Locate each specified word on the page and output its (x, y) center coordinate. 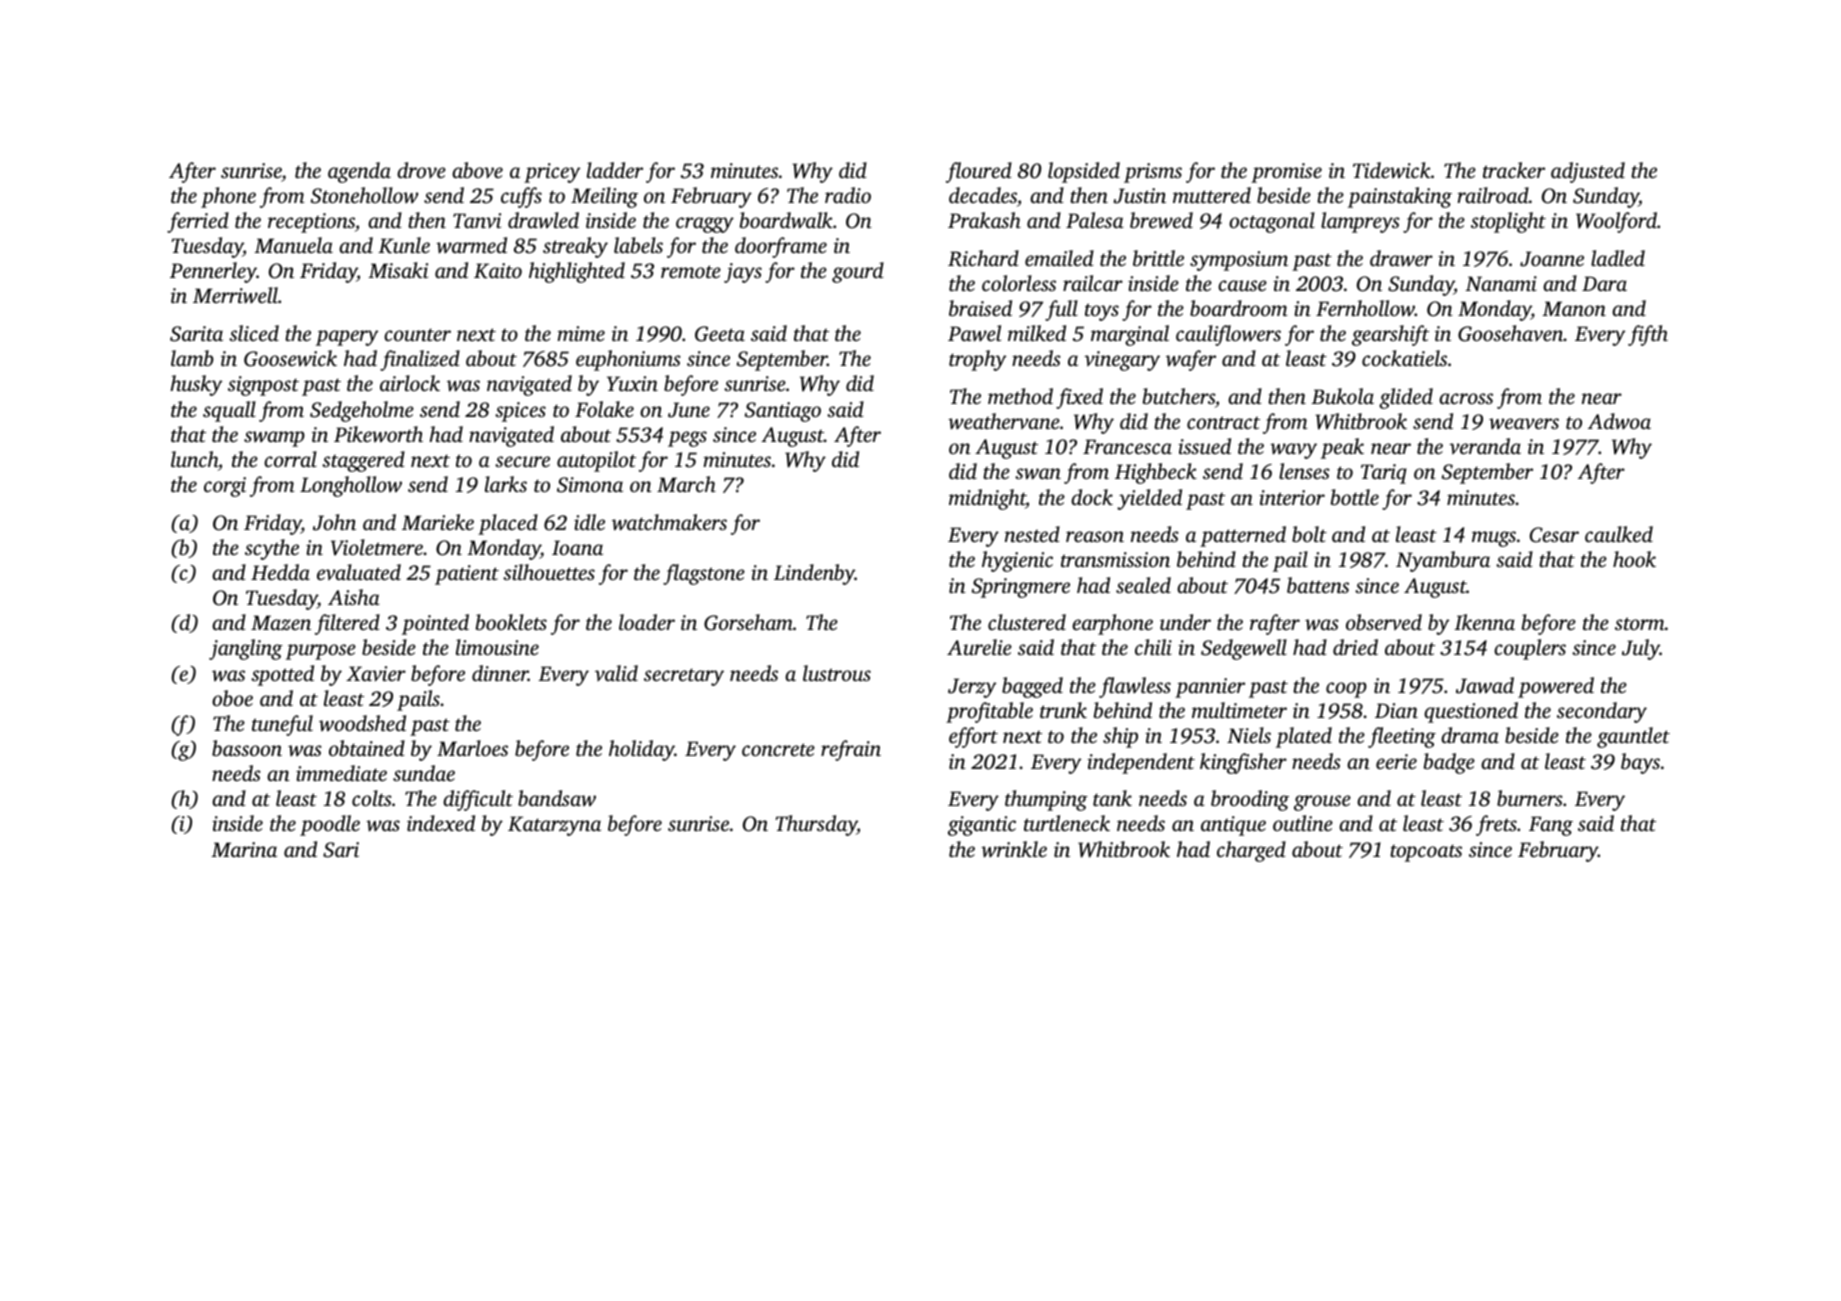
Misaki (398, 270)
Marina (244, 849)
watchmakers (669, 522)
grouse (1322, 803)
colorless (1019, 283)
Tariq (1384, 474)
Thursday (816, 825)
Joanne (1552, 259)
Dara (1604, 283)
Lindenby (814, 574)
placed (508, 524)
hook (1634, 559)
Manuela (293, 245)
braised (980, 308)
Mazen (281, 623)
